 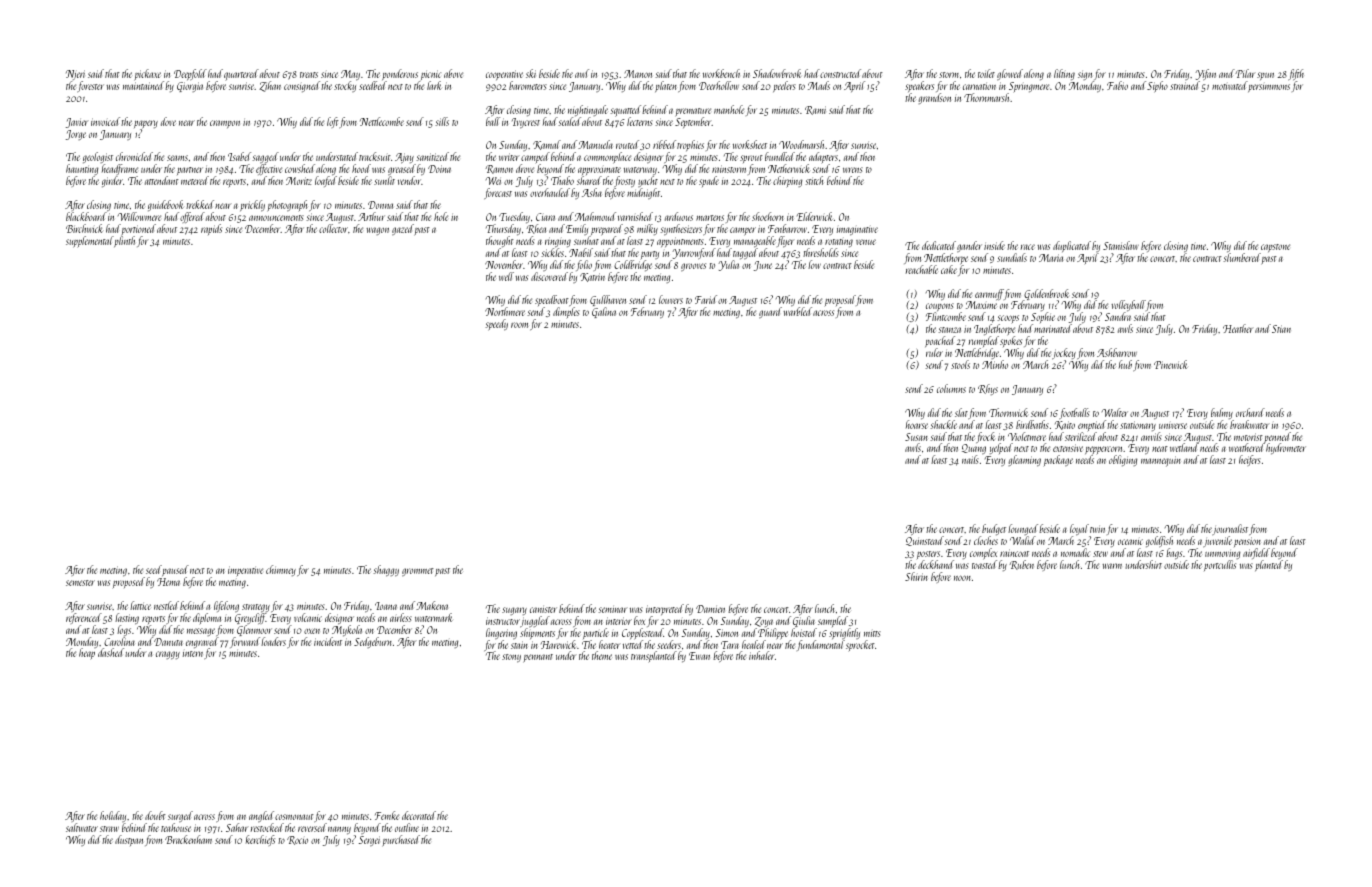 What do you see at coordinates (1256, 553) in the screenshot?
I see `airfield` at bounding box center [1256, 553].
